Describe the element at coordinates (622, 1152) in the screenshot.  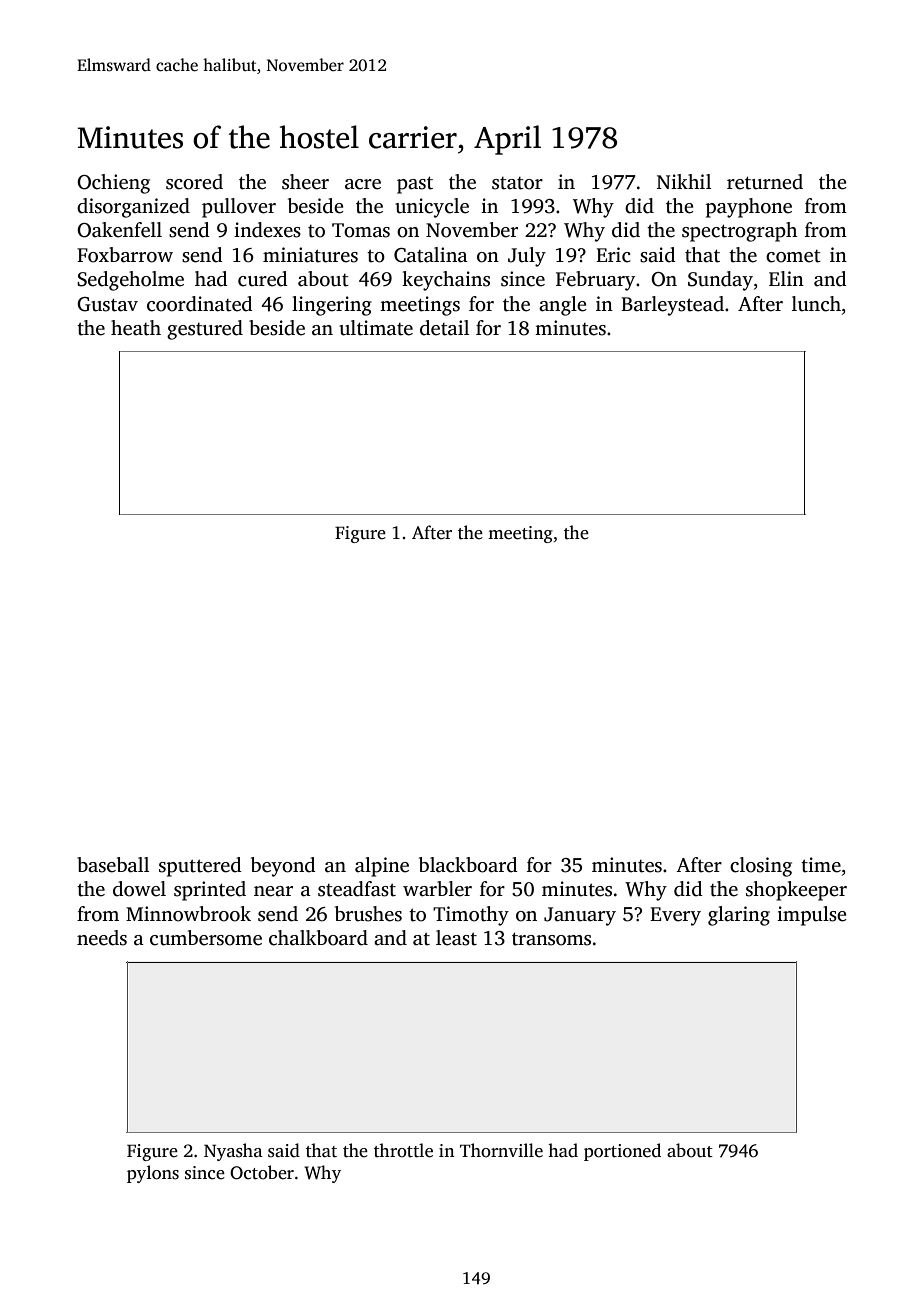
I see `portioned` at that location.
